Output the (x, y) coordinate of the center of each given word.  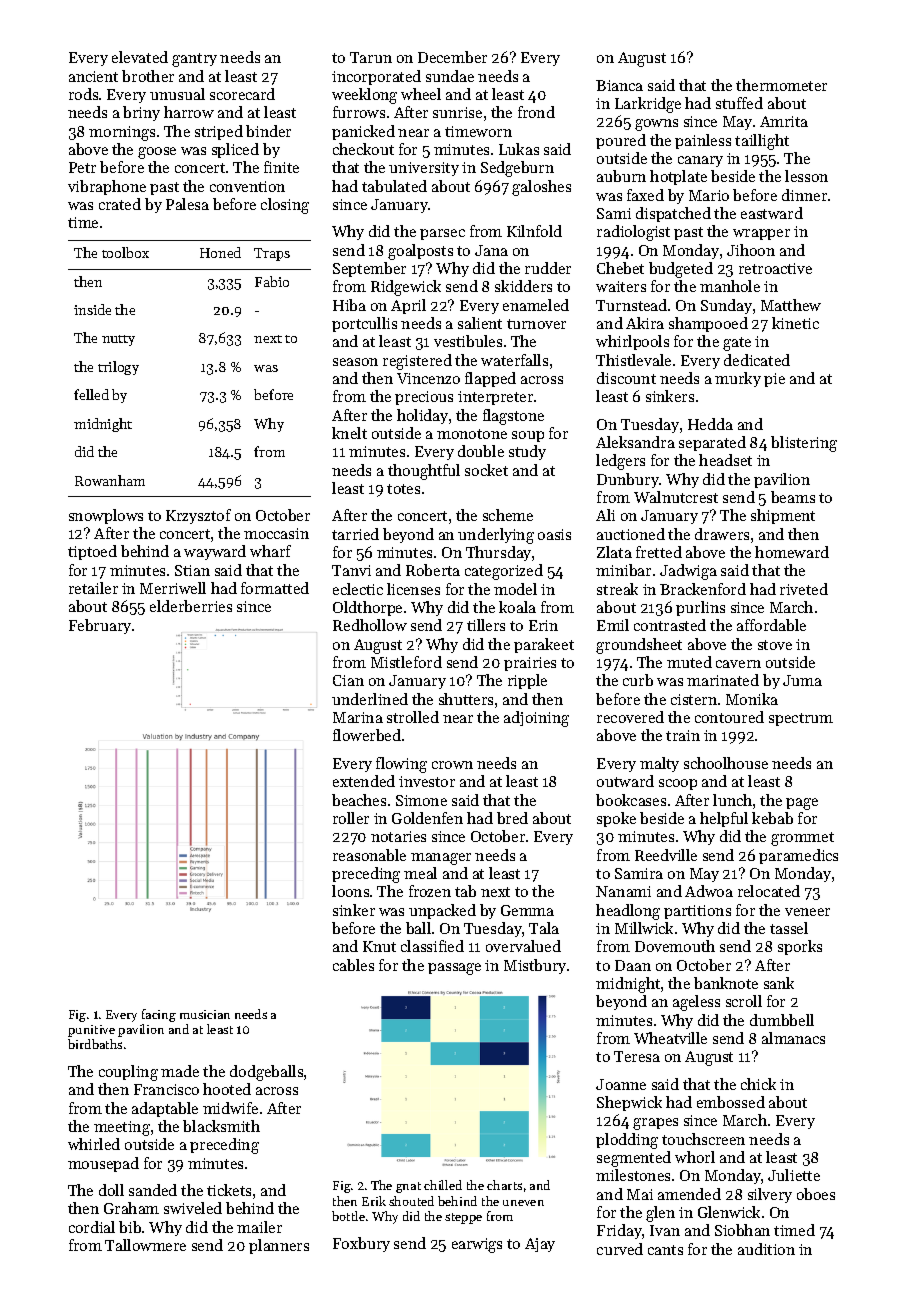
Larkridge (648, 105)
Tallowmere (145, 1245)
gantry (194, 60)
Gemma (527, 910)
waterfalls (514, 360)
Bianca (619, 85)
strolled (413, 717)
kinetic (795, 323)
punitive (91, 1031)
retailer (93, 588)
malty (659, 764)
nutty (118, 340)
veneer (807, 912)
